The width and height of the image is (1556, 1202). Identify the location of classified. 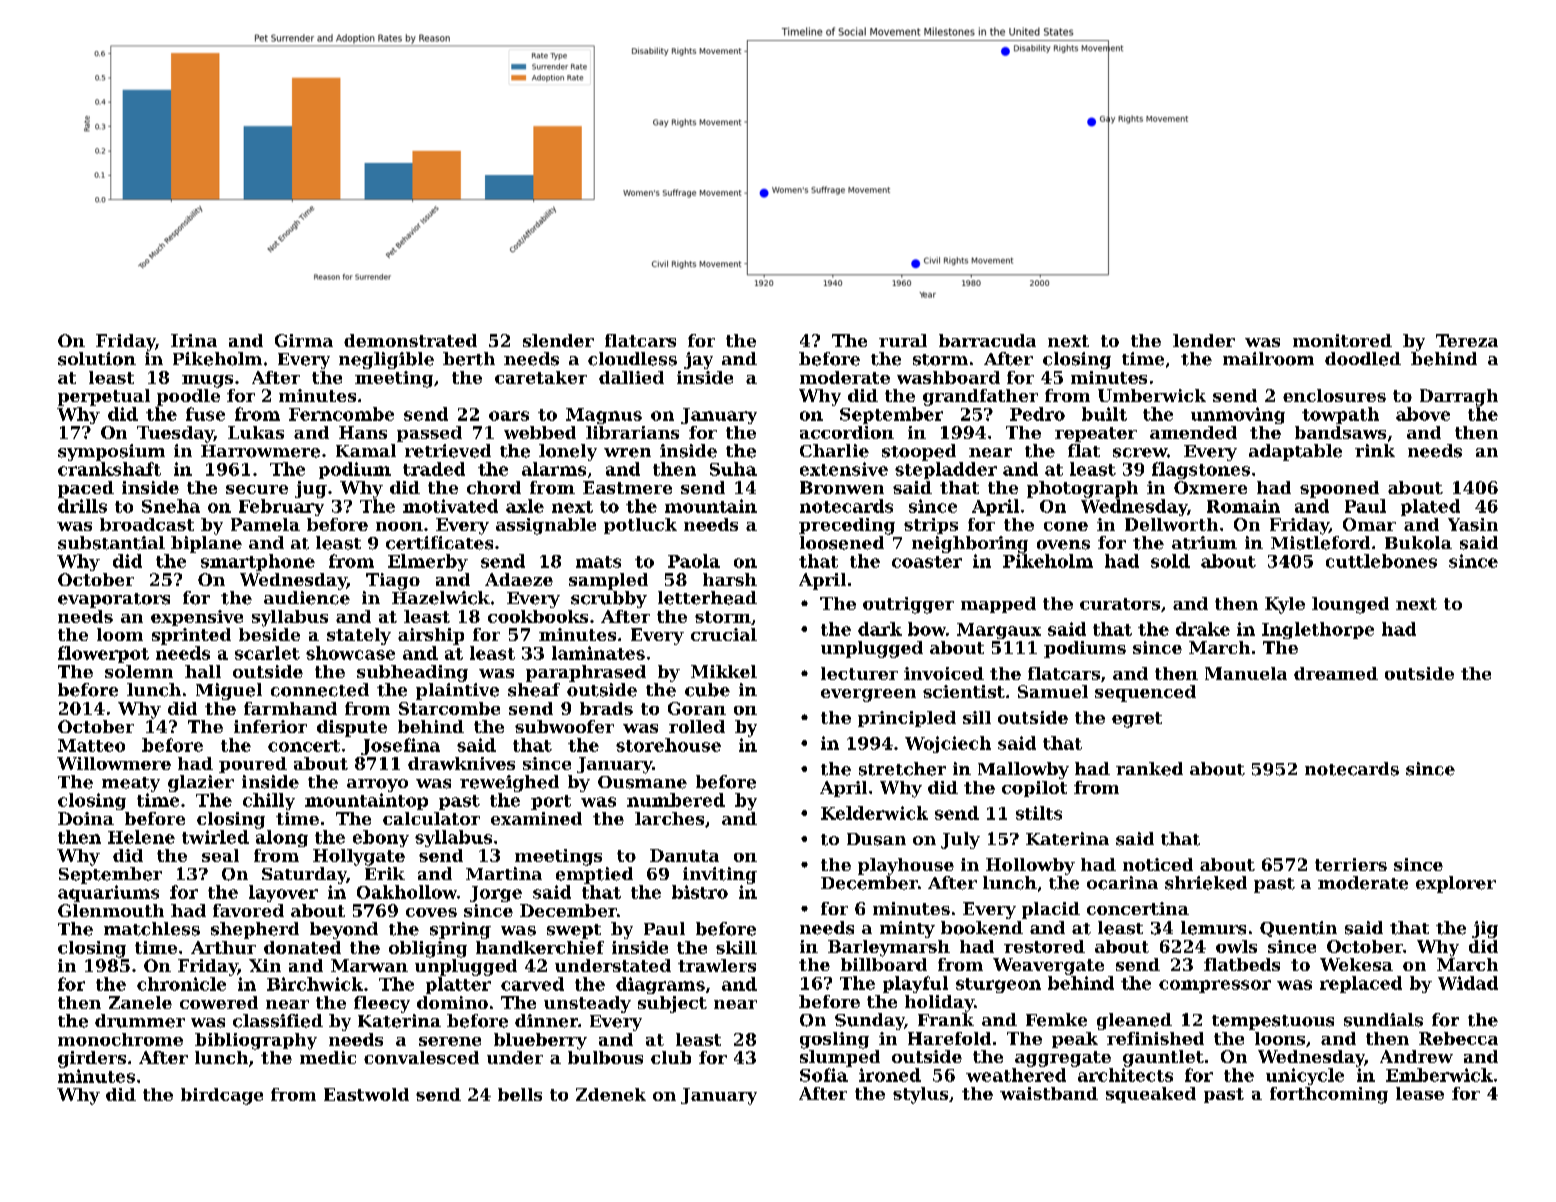
(278, 1021).
